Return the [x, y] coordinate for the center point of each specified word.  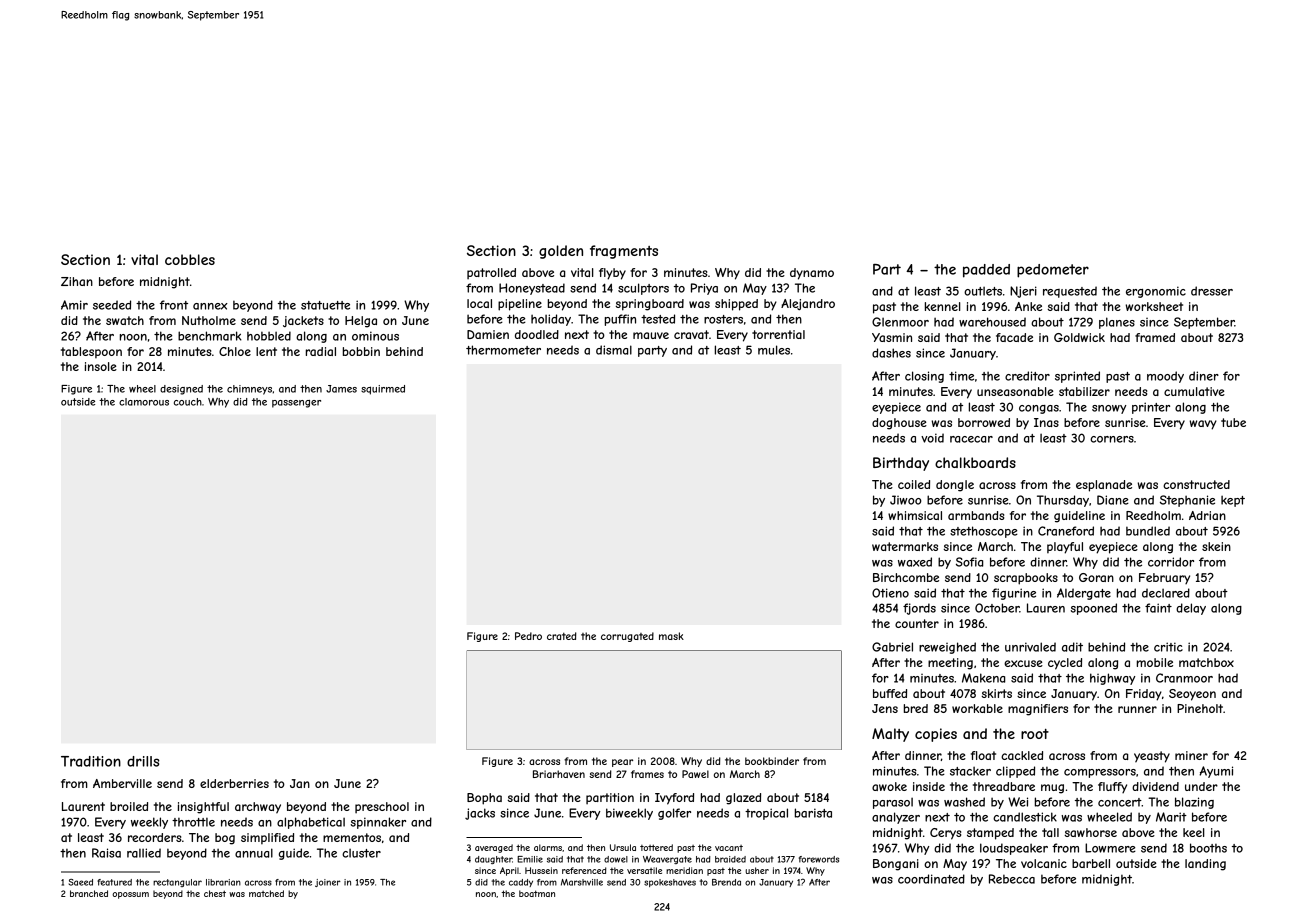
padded [986, 271]
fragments [624, 252]
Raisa [106, 853]
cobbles [190, 259]
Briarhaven [559, 774]
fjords [919, 609]
